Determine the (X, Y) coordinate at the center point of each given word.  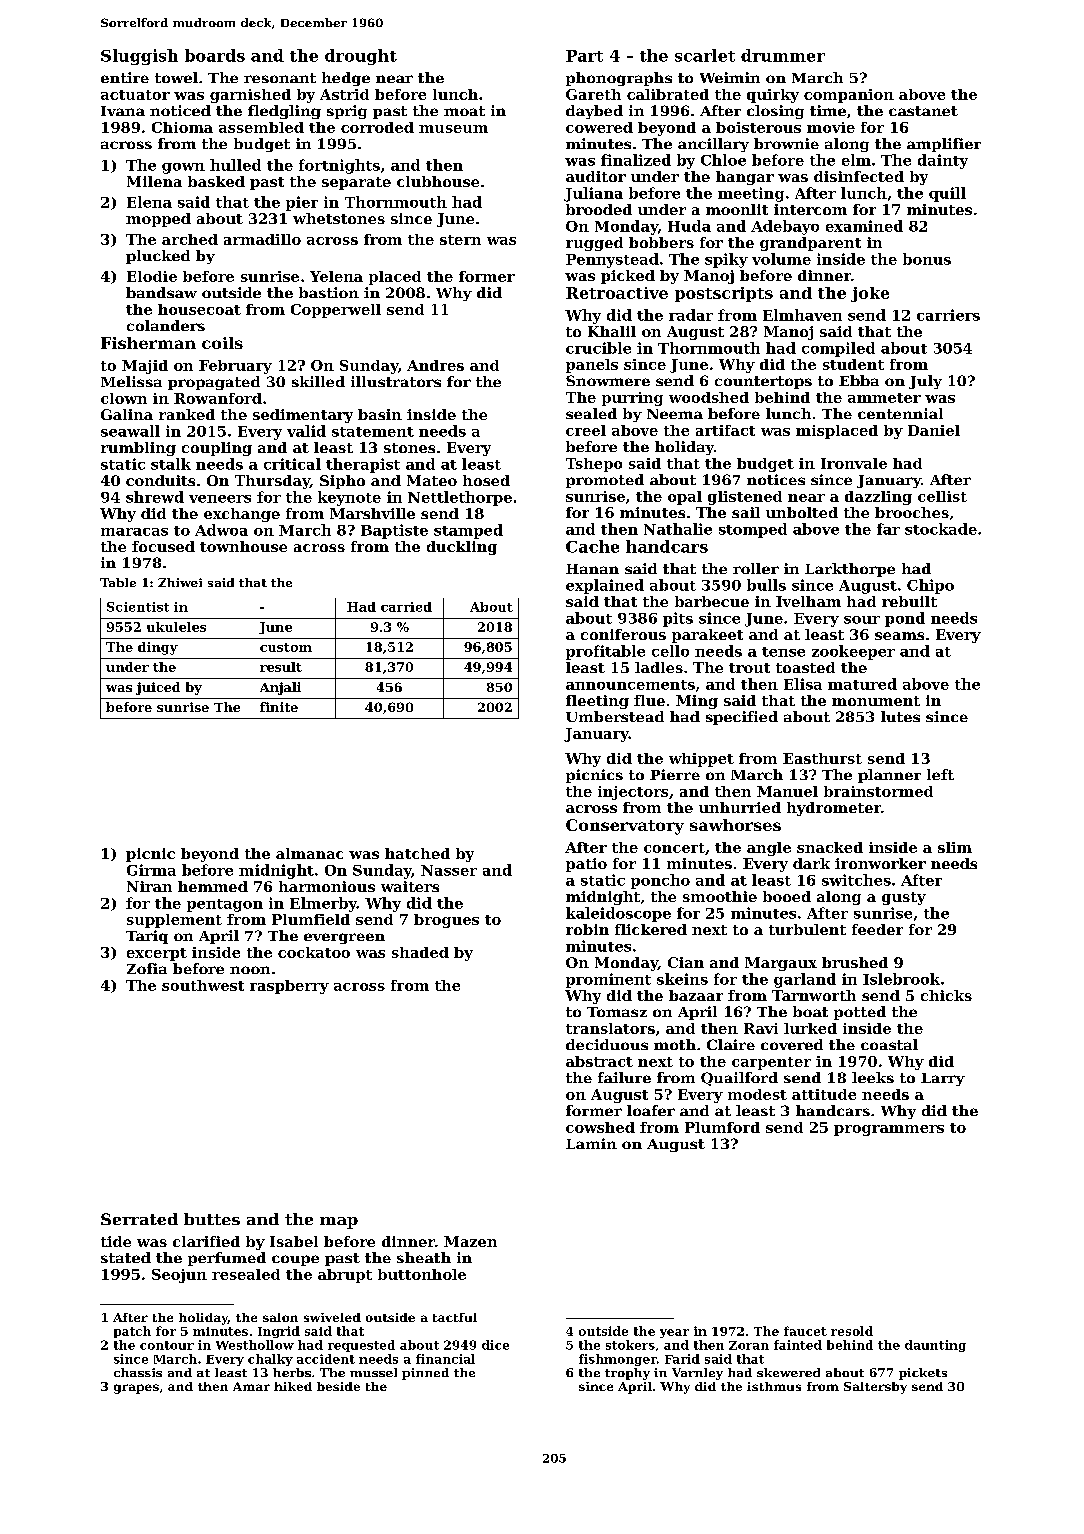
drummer (783, 55)
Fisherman (148, 343)
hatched (417, 853)
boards (215, 55)
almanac (309, 853)
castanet (923, 111)
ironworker (880, 863)
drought (361, 57)
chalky (270, 1360)
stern (460, 240)
